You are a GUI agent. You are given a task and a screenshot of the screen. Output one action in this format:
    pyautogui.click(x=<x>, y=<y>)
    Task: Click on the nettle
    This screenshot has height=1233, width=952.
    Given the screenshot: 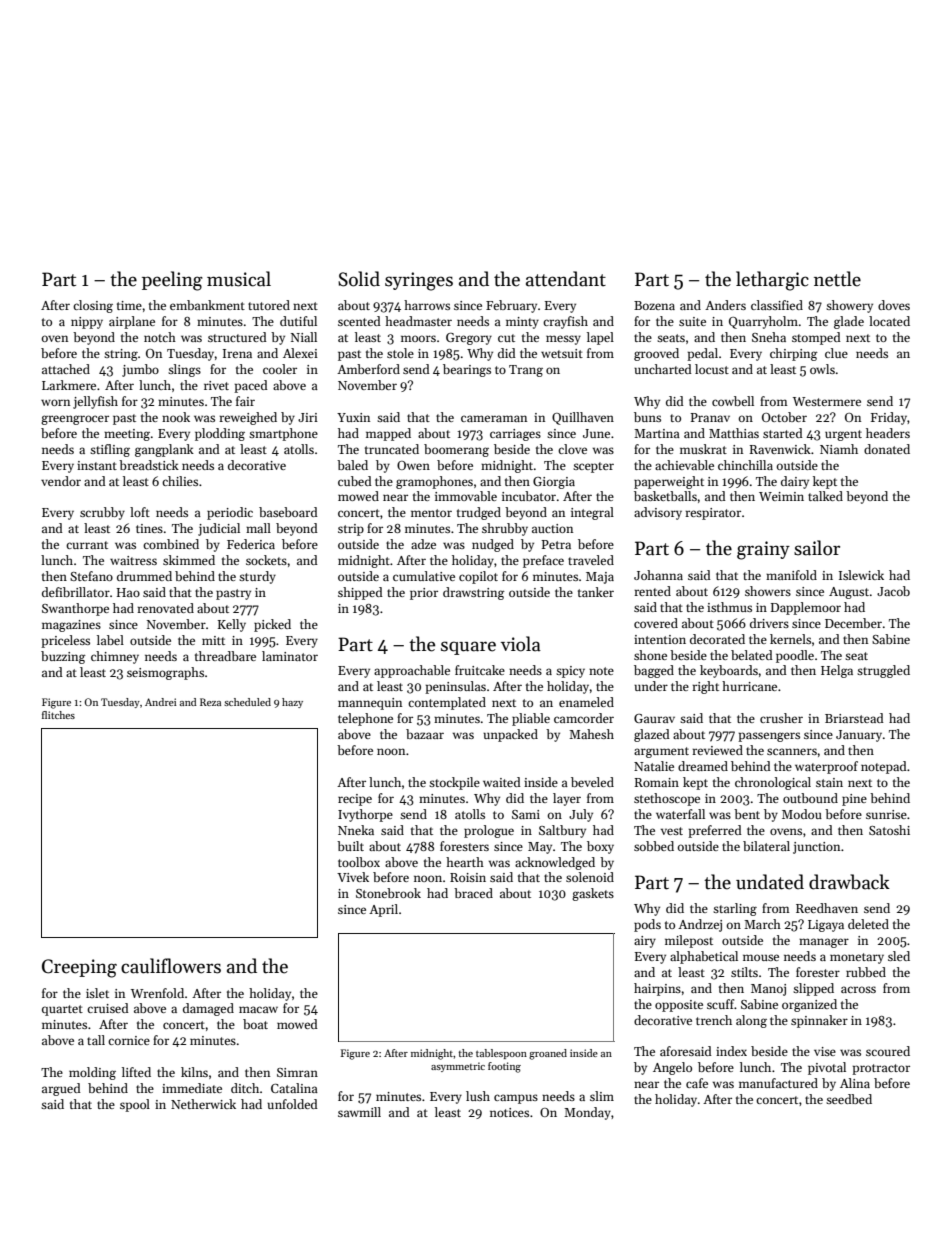 What is the action you would take?
    pyautogui.click(x=837, y=279)
